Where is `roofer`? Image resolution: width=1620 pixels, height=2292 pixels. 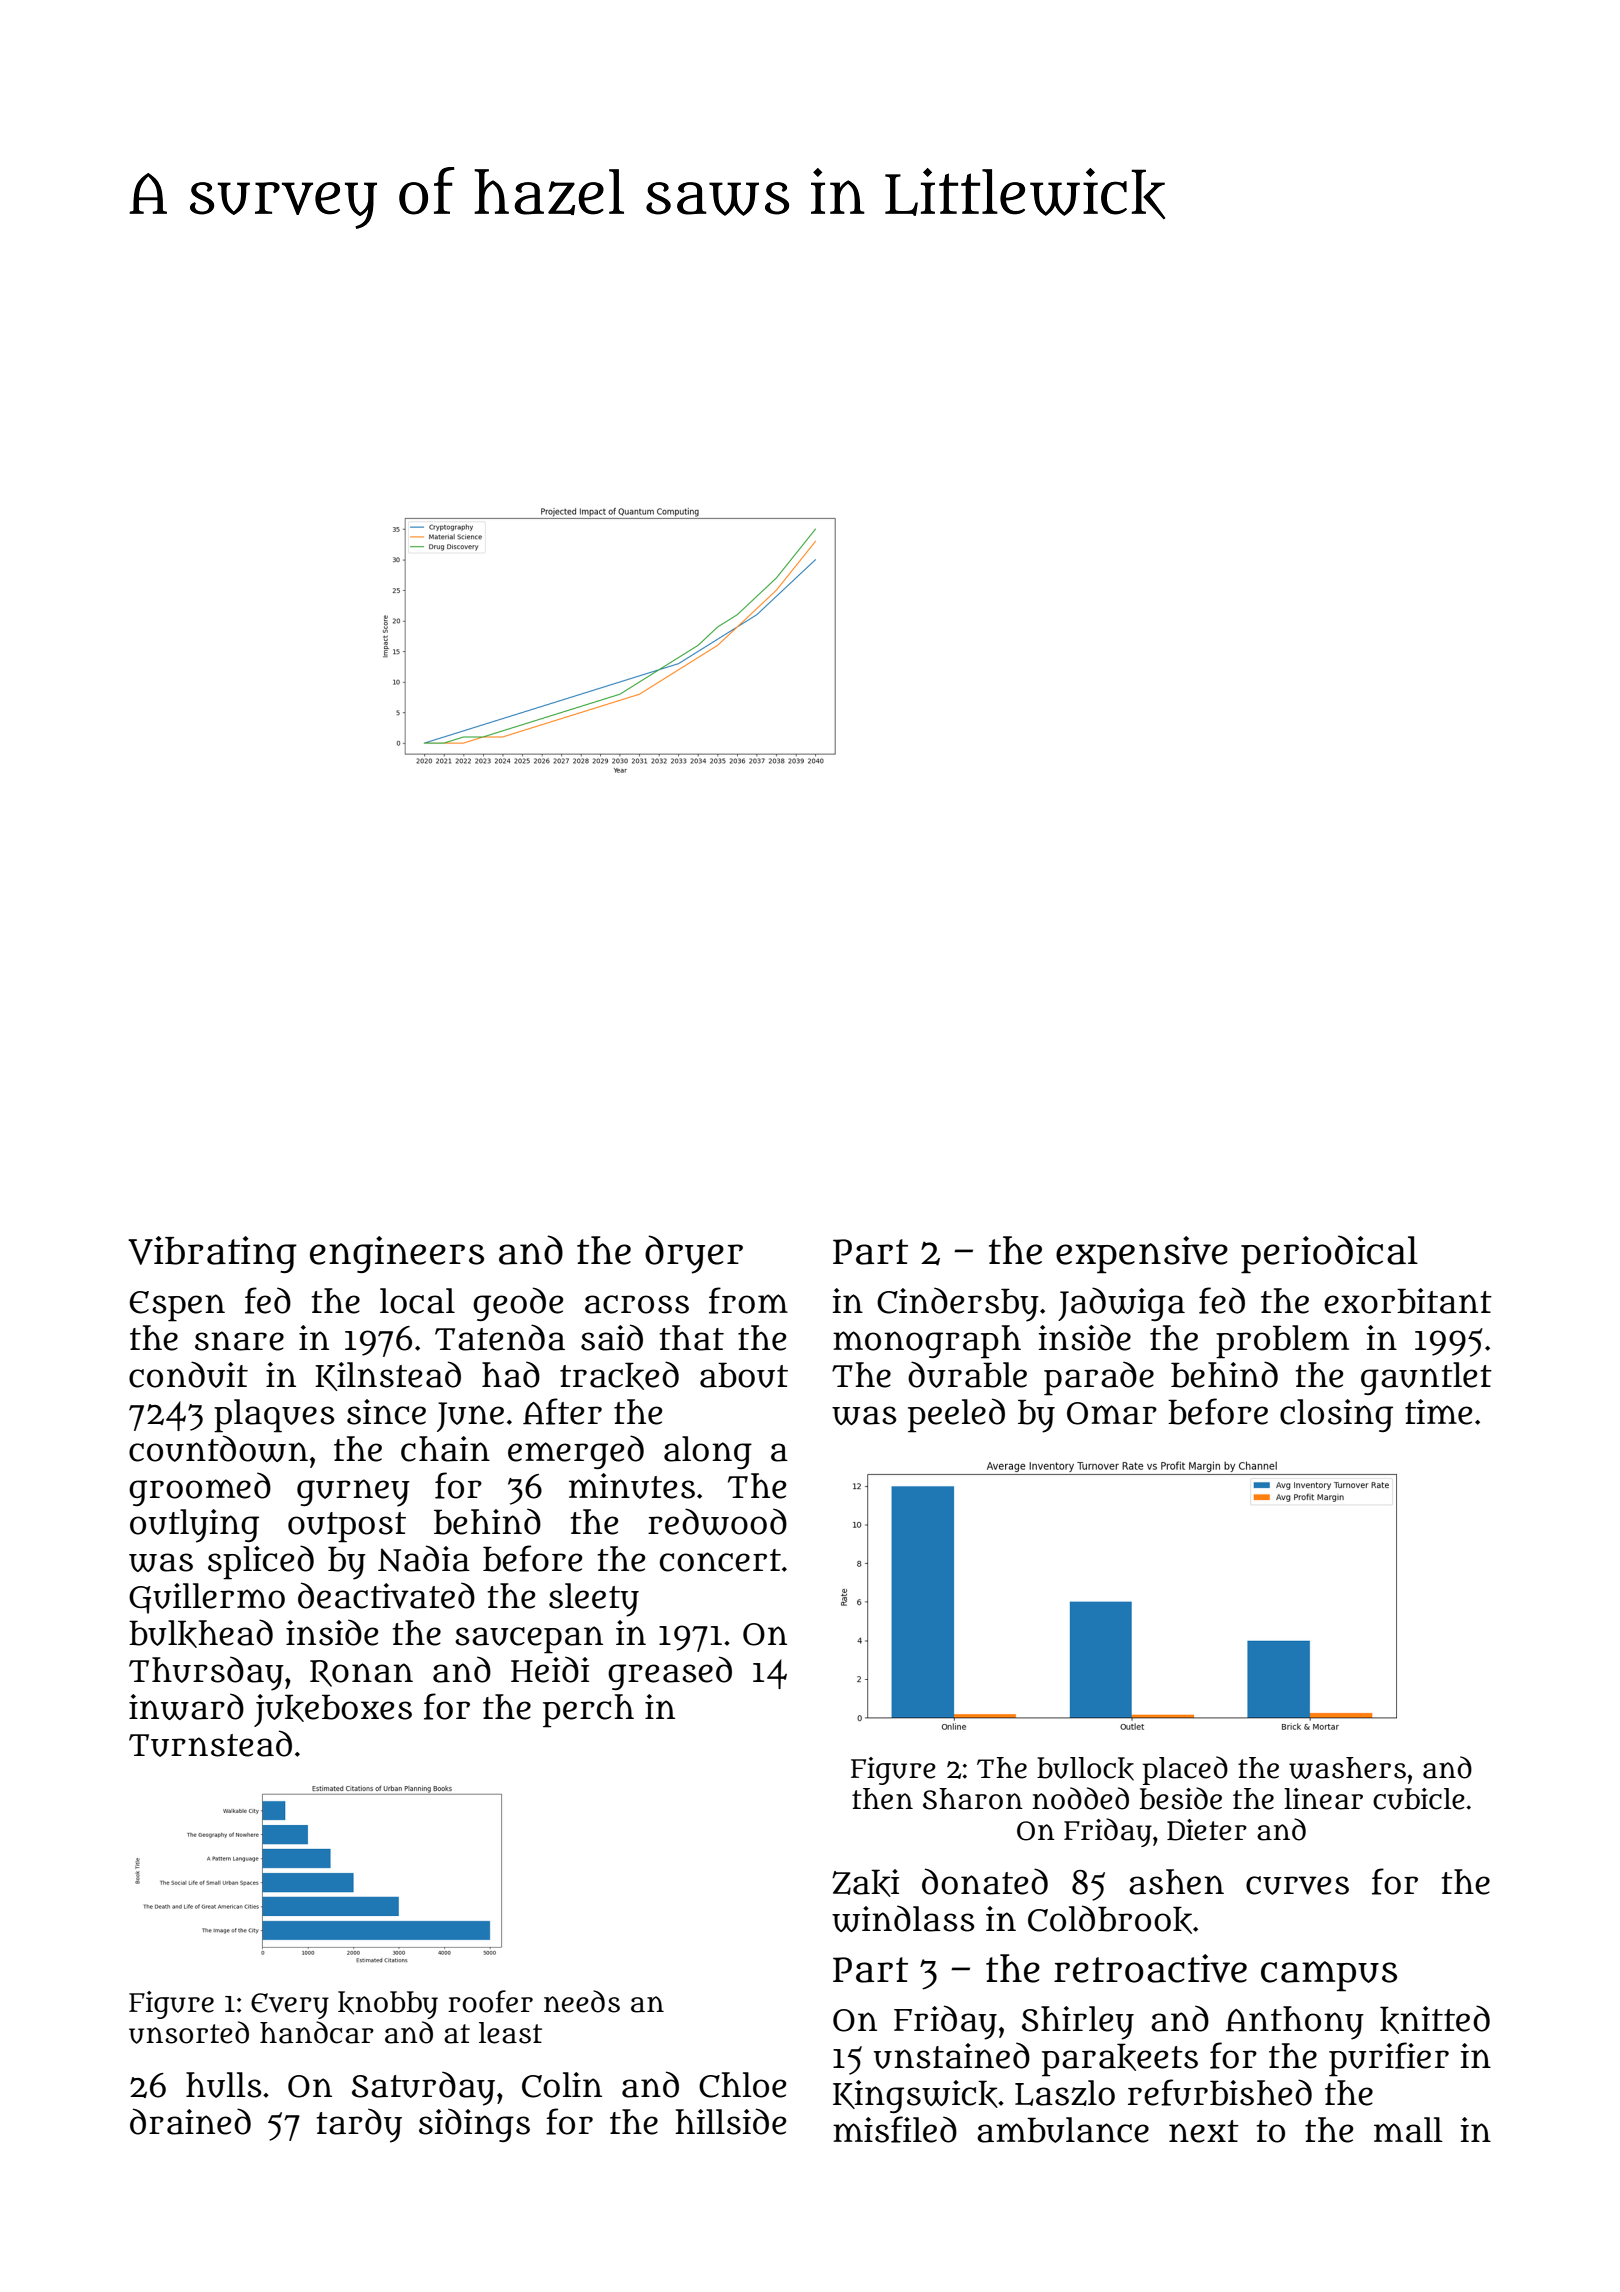 roofer is located at coordinates (490, 2001).
